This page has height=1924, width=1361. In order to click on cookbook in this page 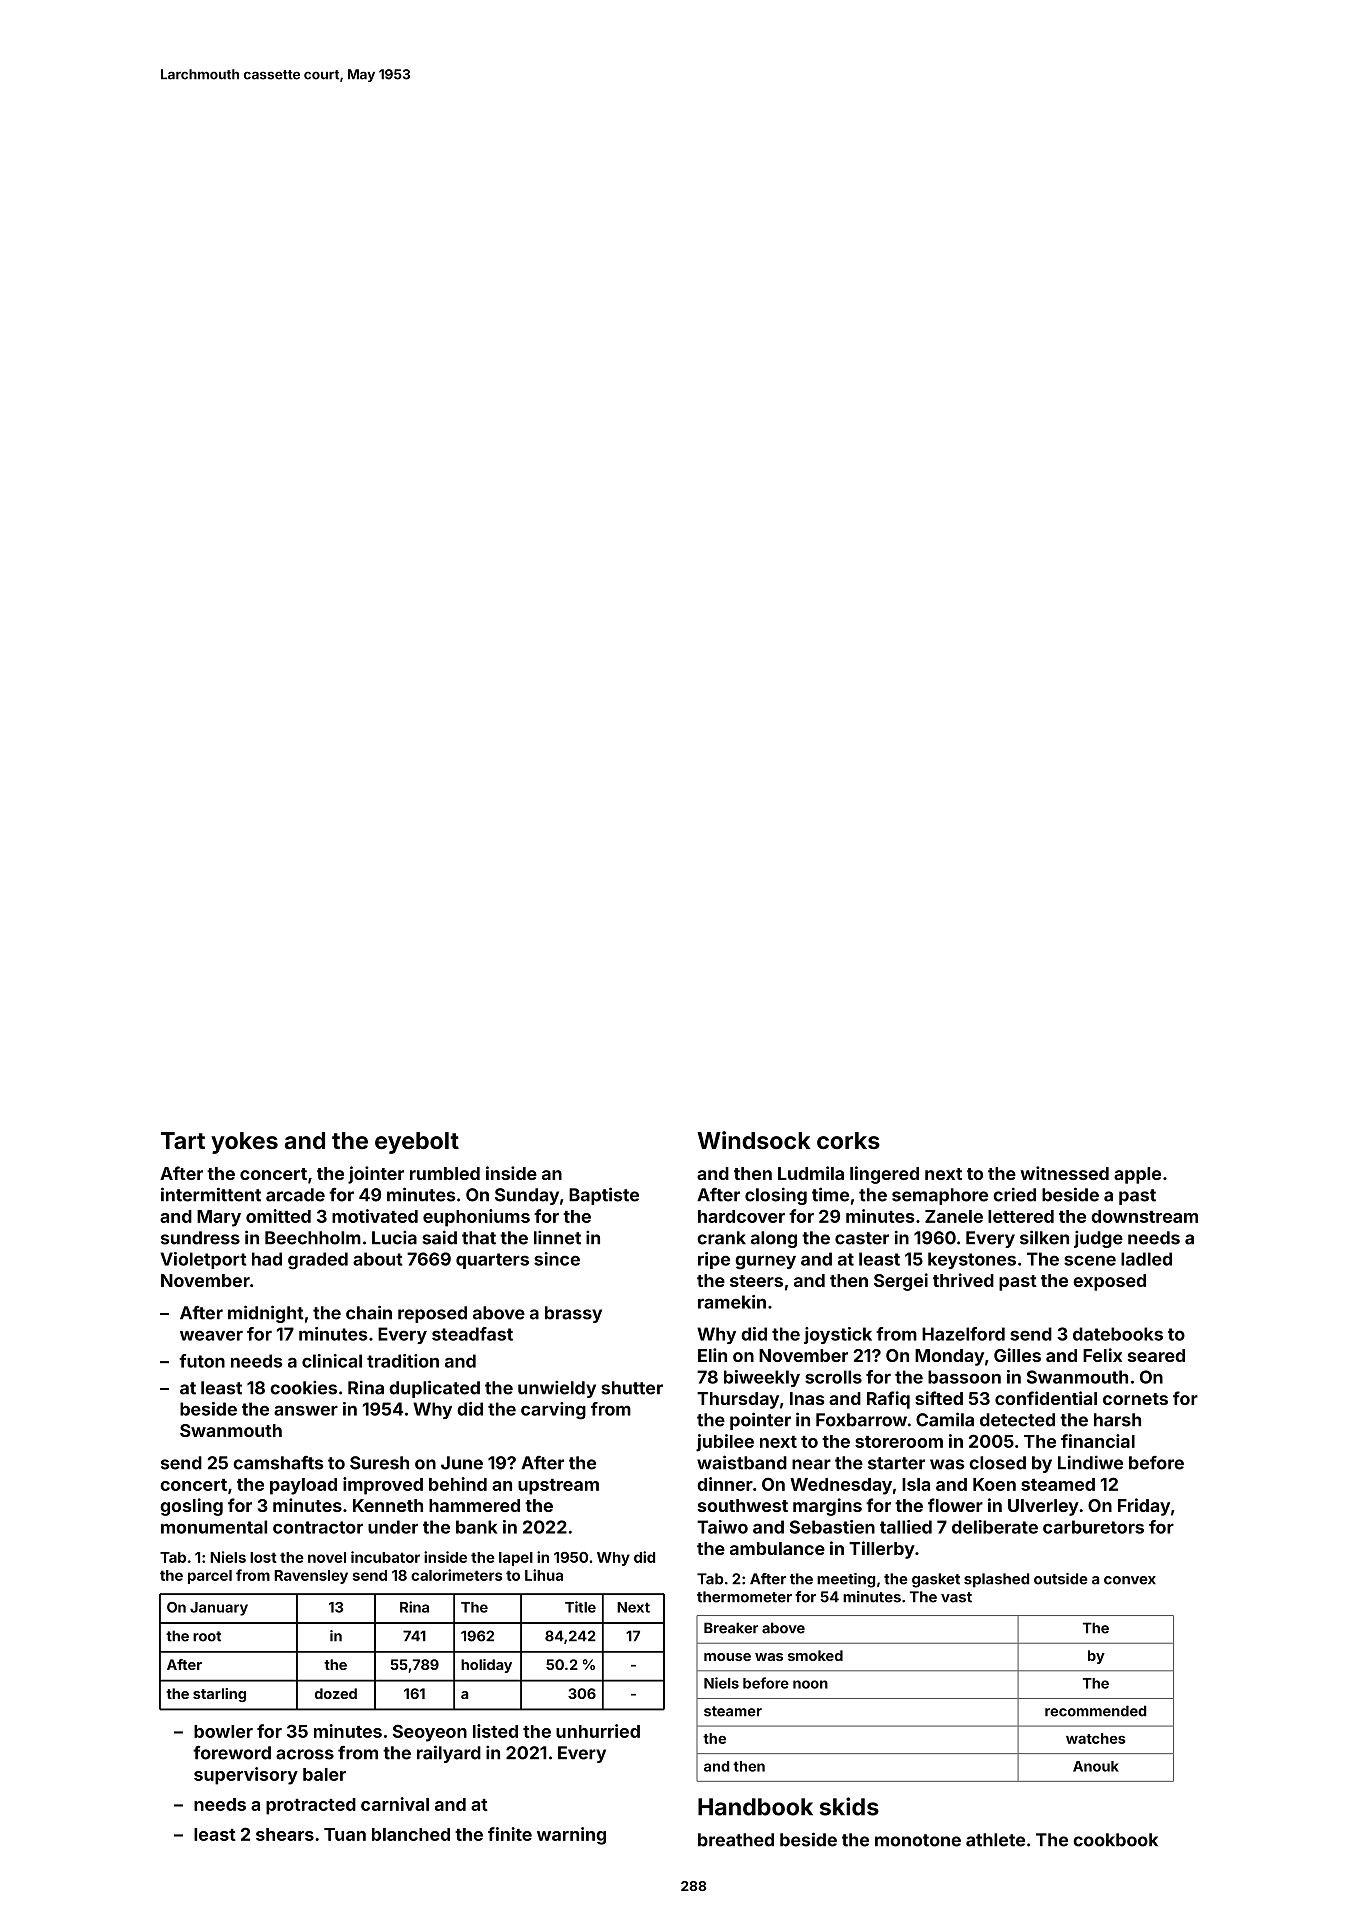, I will do `click(1115, 1840)`.
